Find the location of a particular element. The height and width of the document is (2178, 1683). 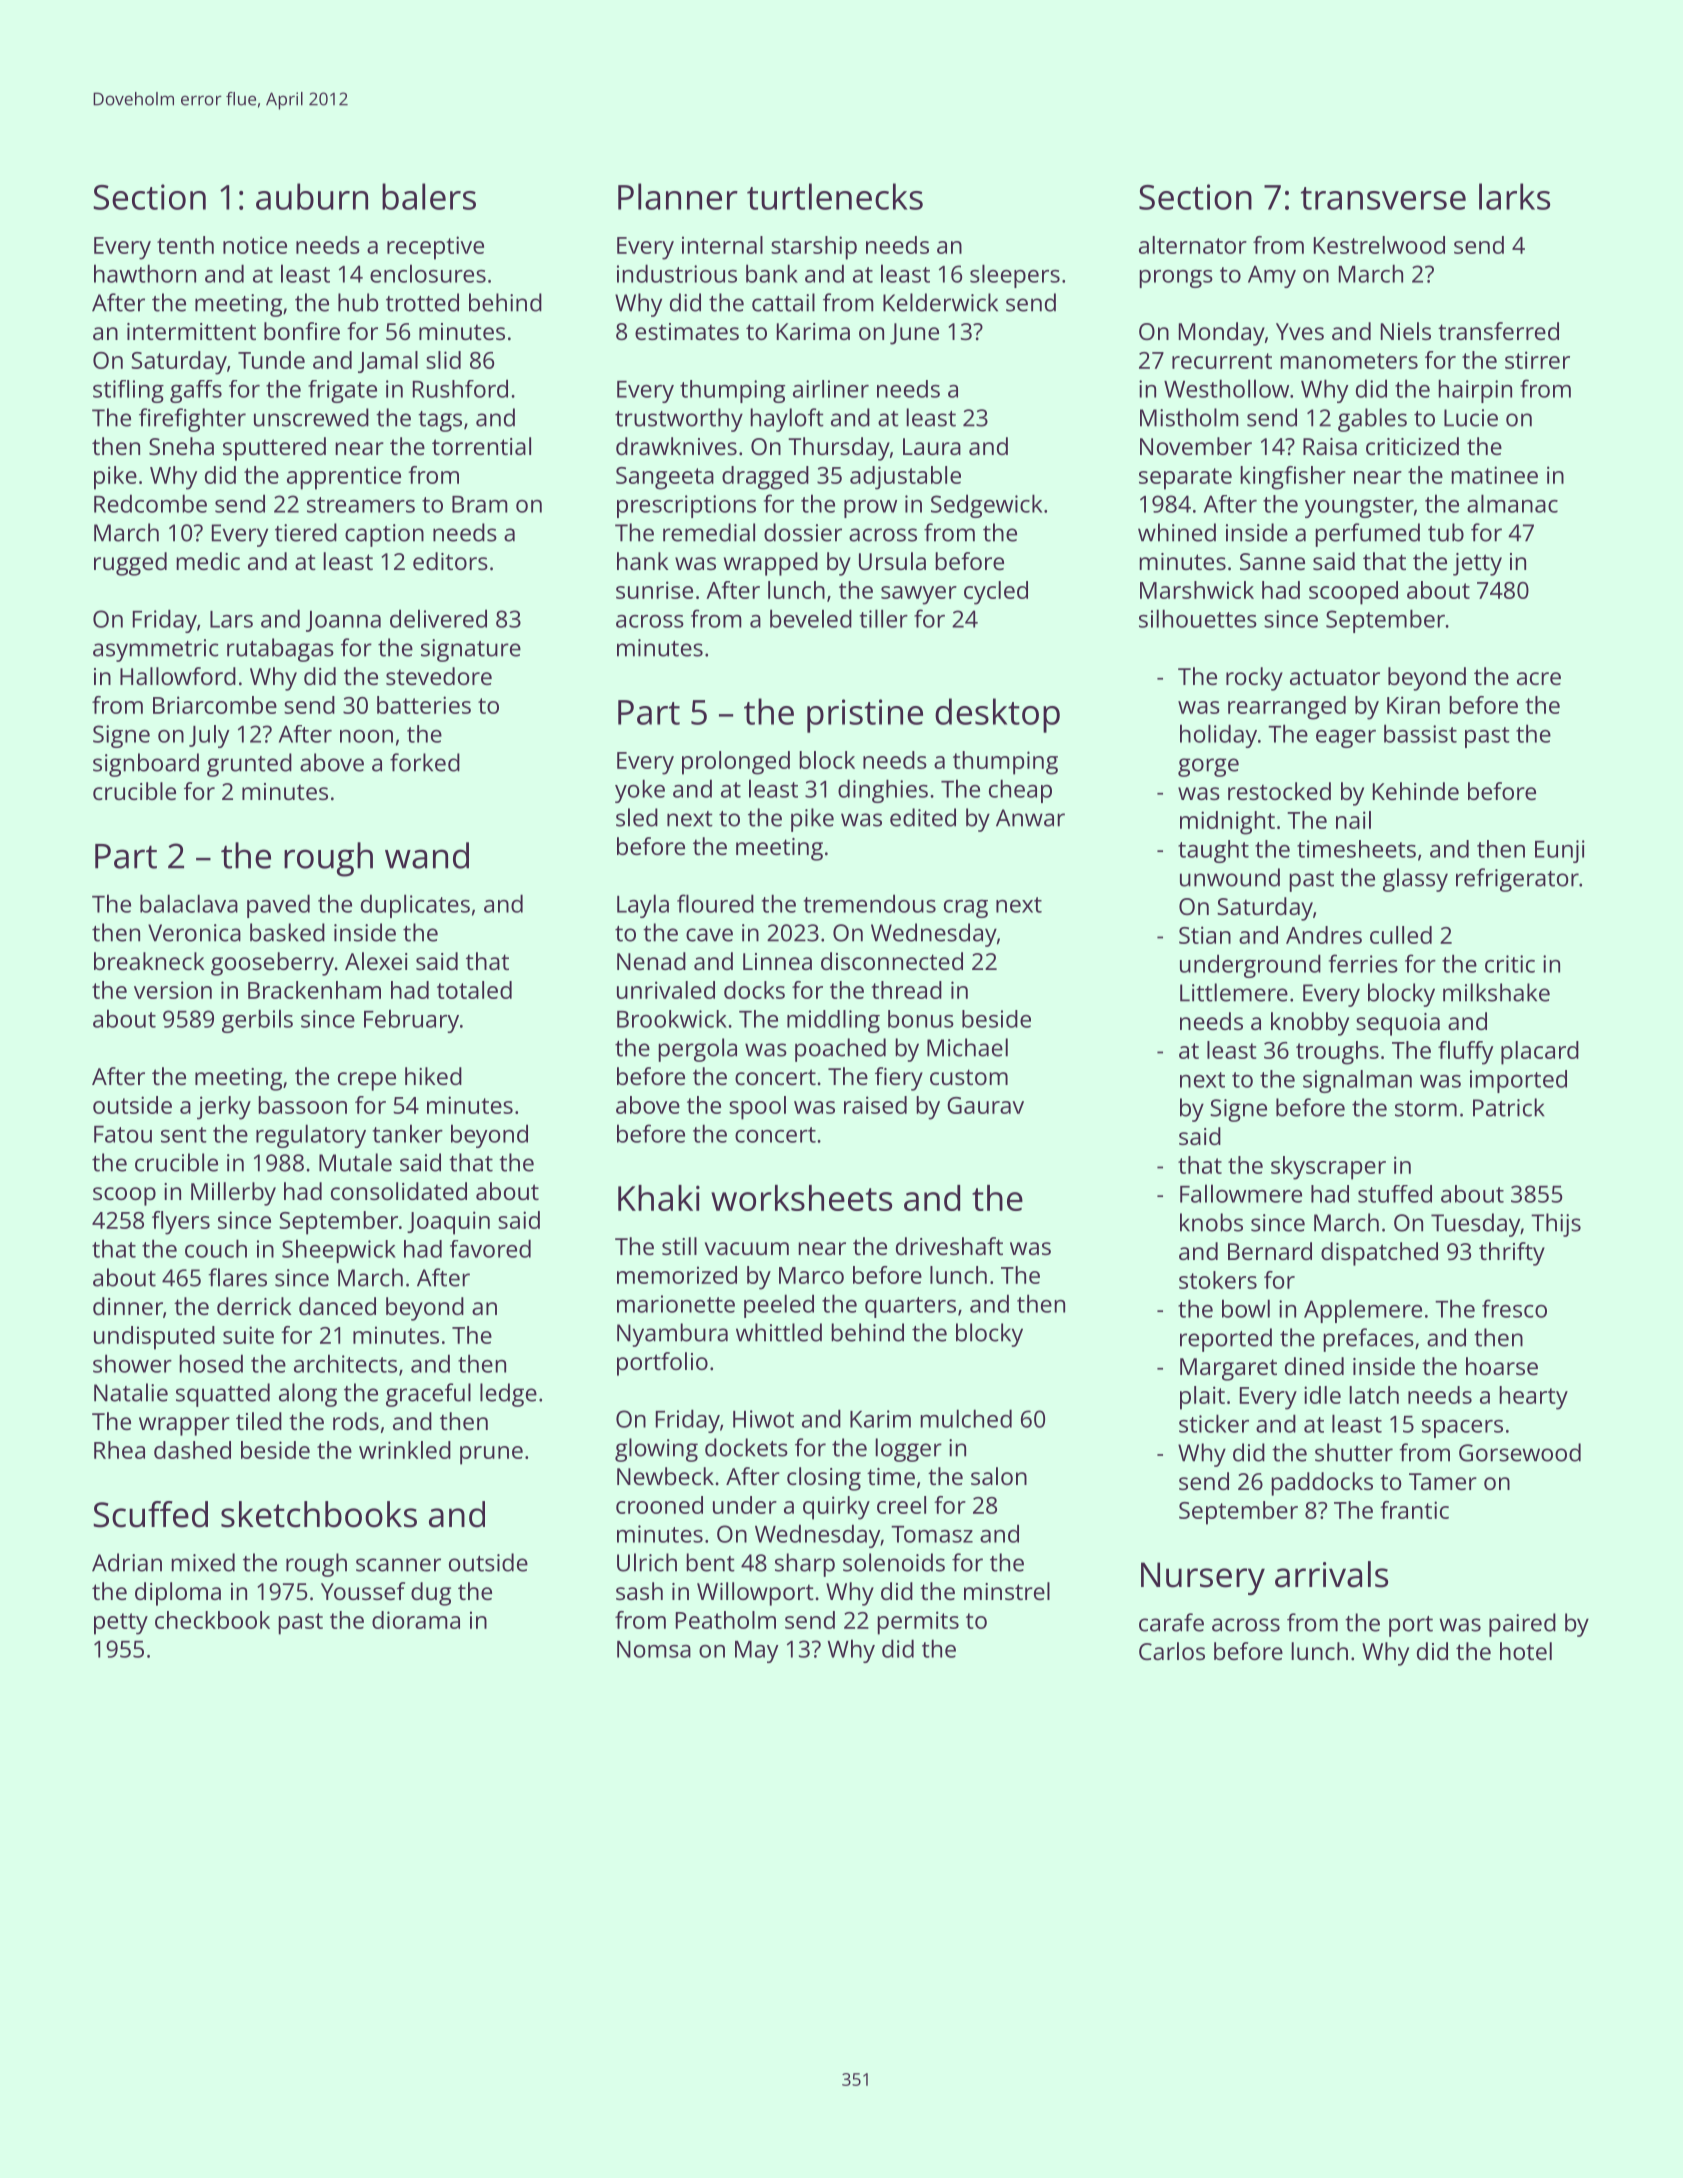

sketchbooks is located at coordinates (319, 1514).
